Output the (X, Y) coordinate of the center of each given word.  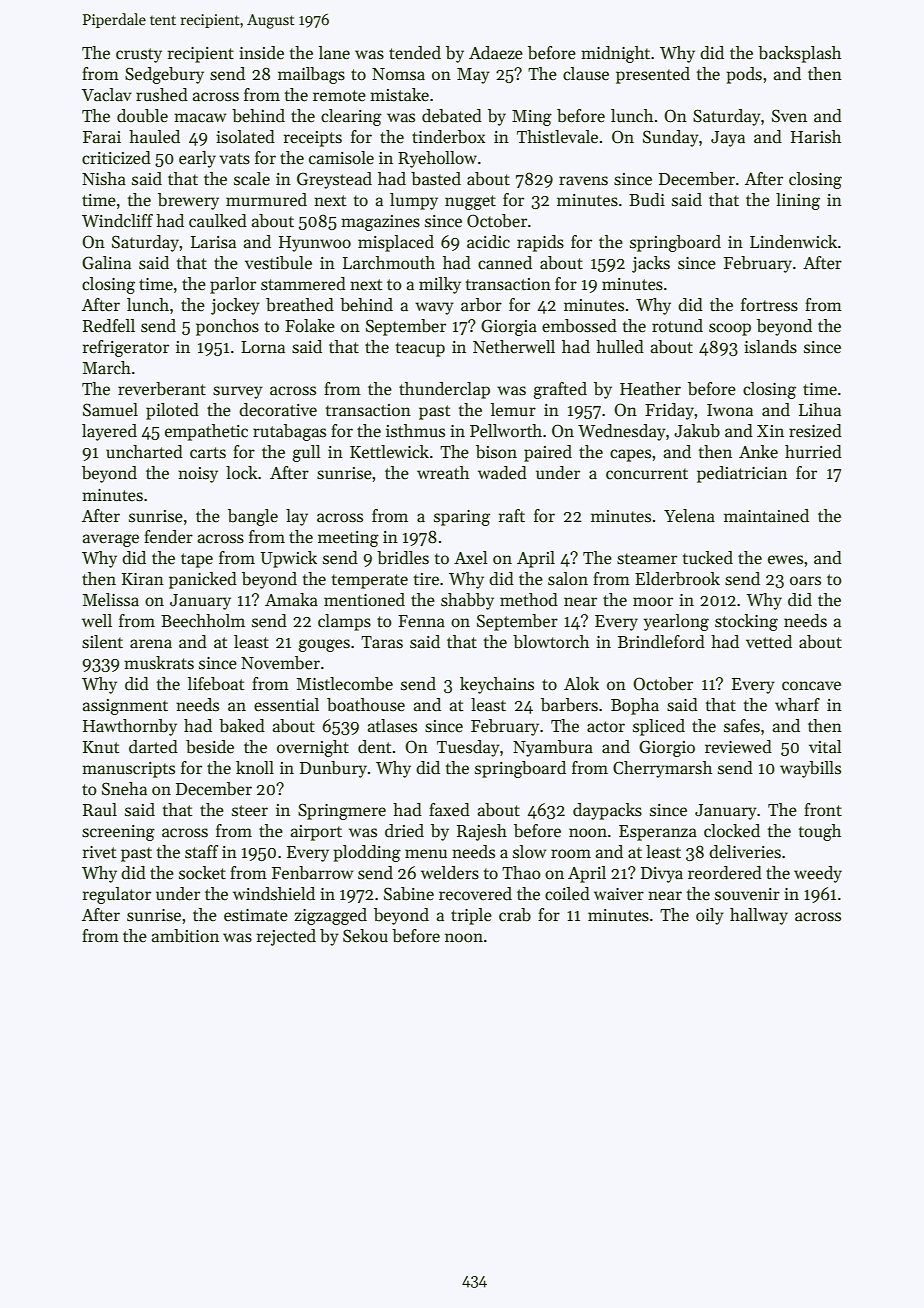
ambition (185, 936)
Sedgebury (164, 75)
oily (710, 916)
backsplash (799, 54)
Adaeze (496, 53)
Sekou (365, 936)
